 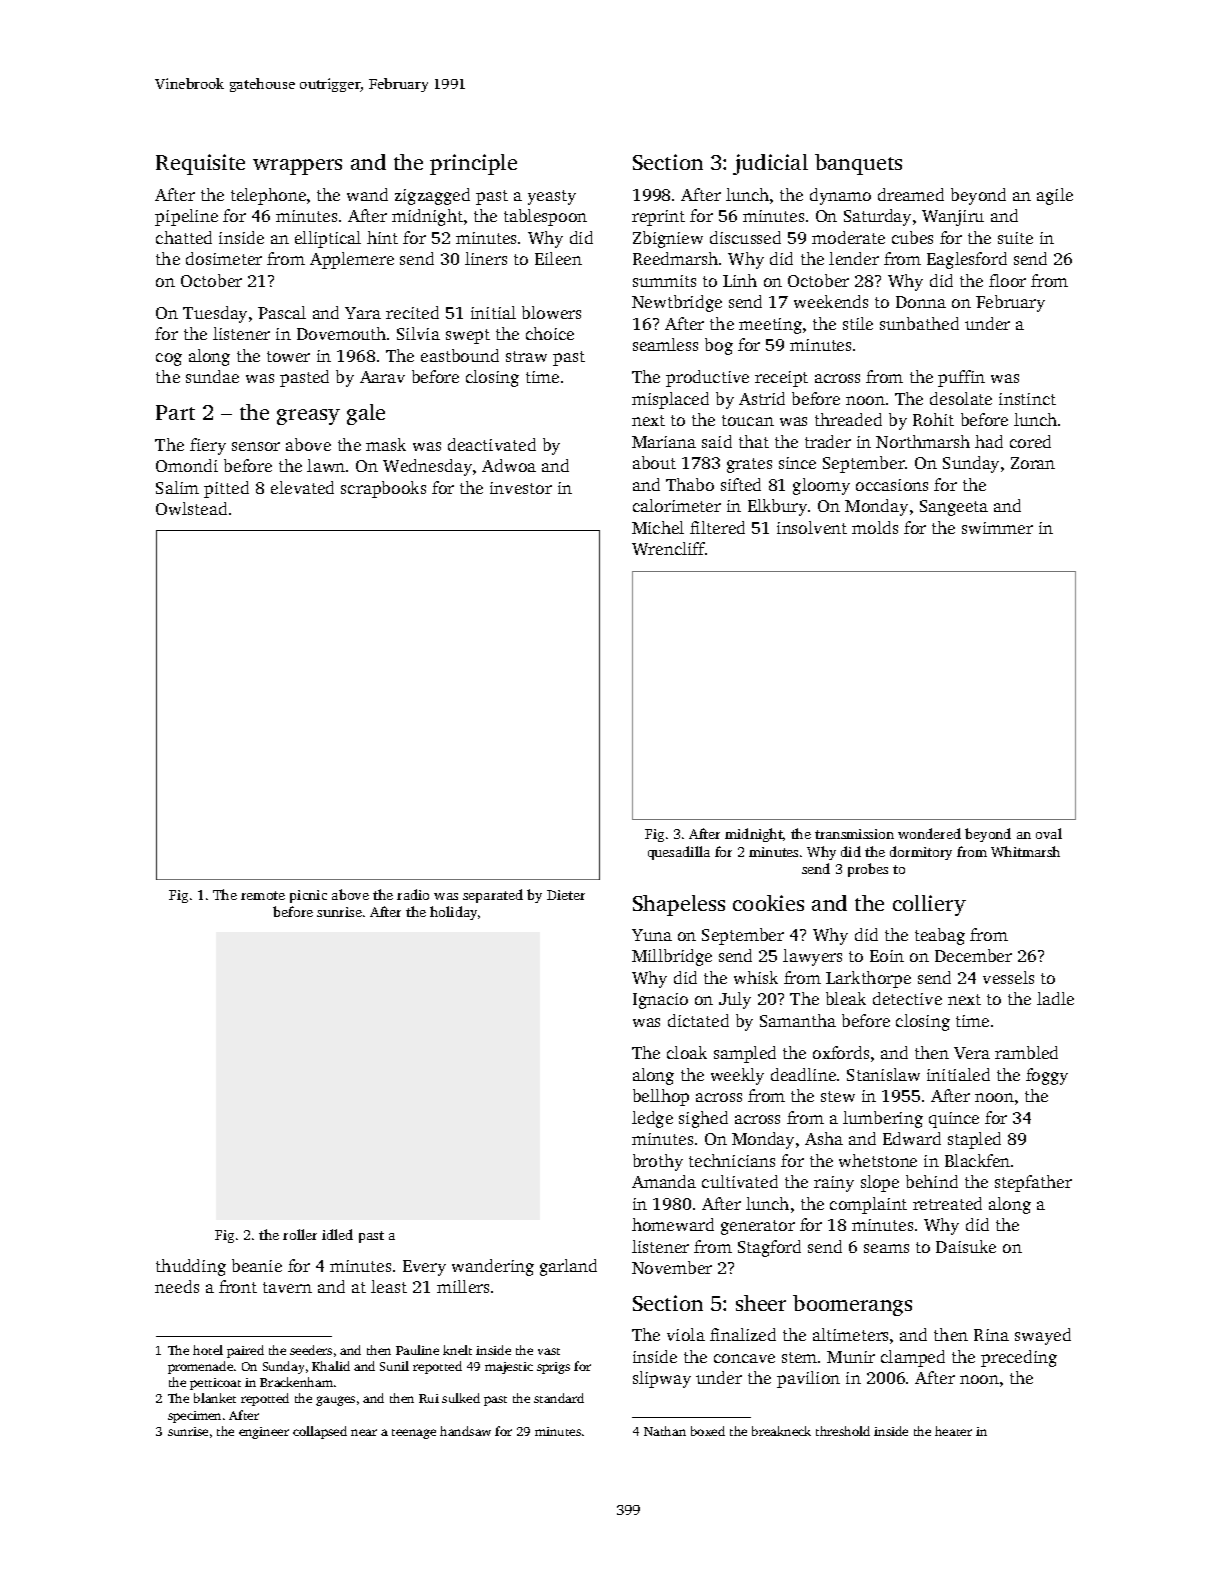 I want to click on brothy, so click(x=658, y=1162).
